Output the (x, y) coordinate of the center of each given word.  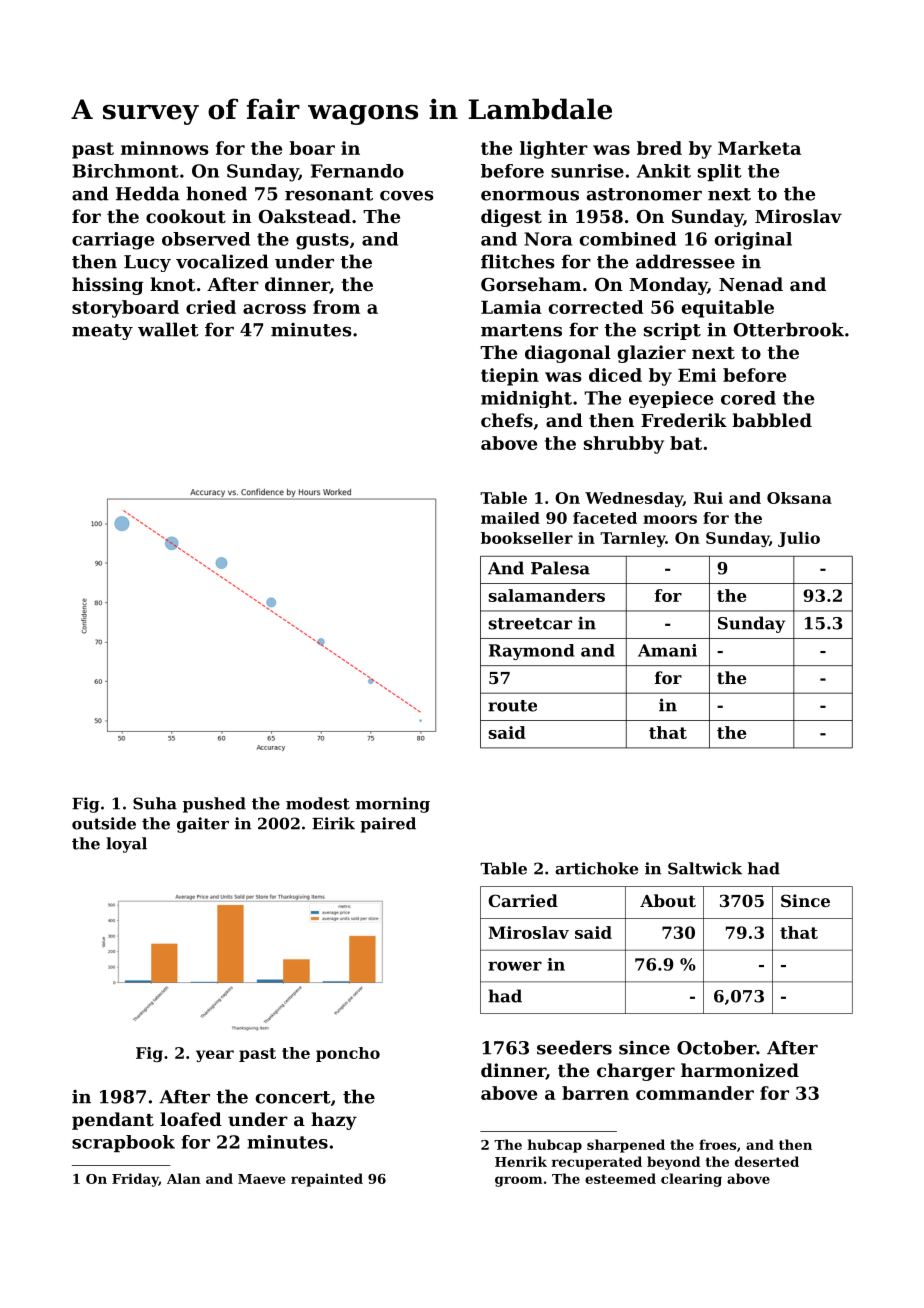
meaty (102, 332)
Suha (155, 803)
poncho (348, 1054)
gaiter (203, 825)
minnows (164, 148)
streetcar (530, 624)
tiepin (510, 377)
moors (670, 519)
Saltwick (705, 868)
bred (659, 148)
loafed (191, 1119)
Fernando (357, 171)
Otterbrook (789, 329)
